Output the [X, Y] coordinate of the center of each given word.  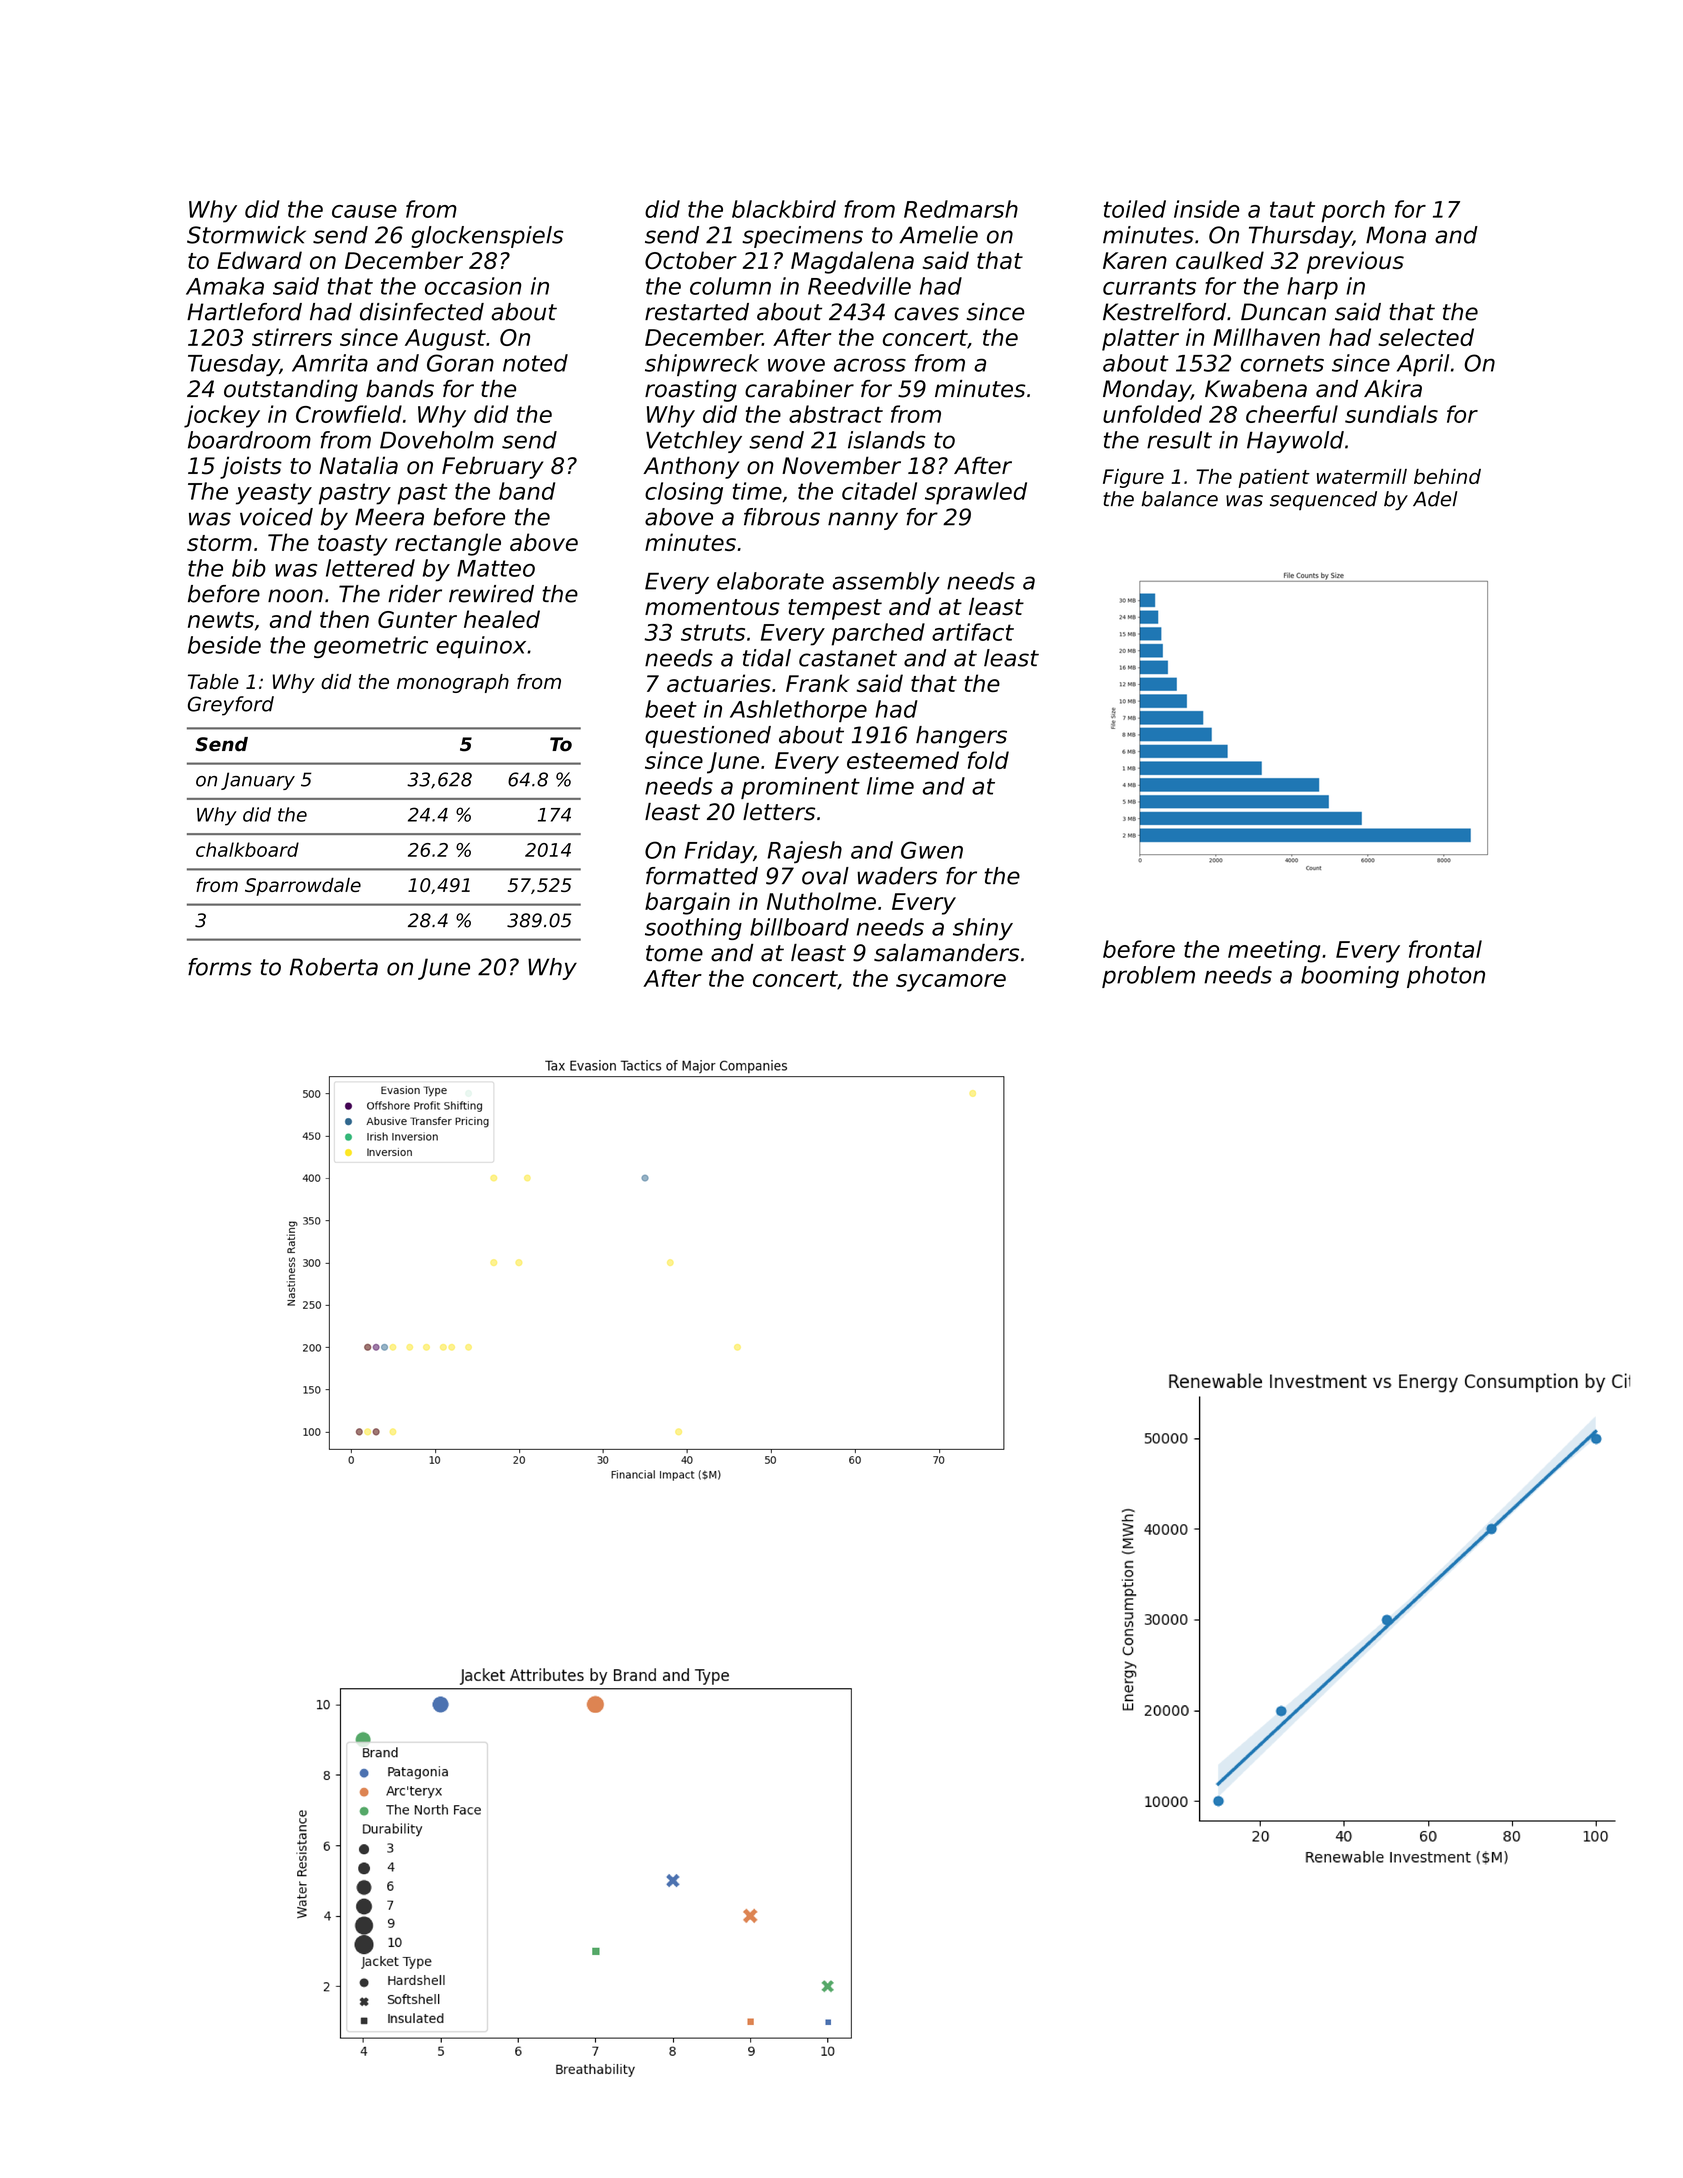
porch [1353, 211]
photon [1446, 977]
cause [364, 211]
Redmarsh [961, 209]
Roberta [334, 967]
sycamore [951, 983]
